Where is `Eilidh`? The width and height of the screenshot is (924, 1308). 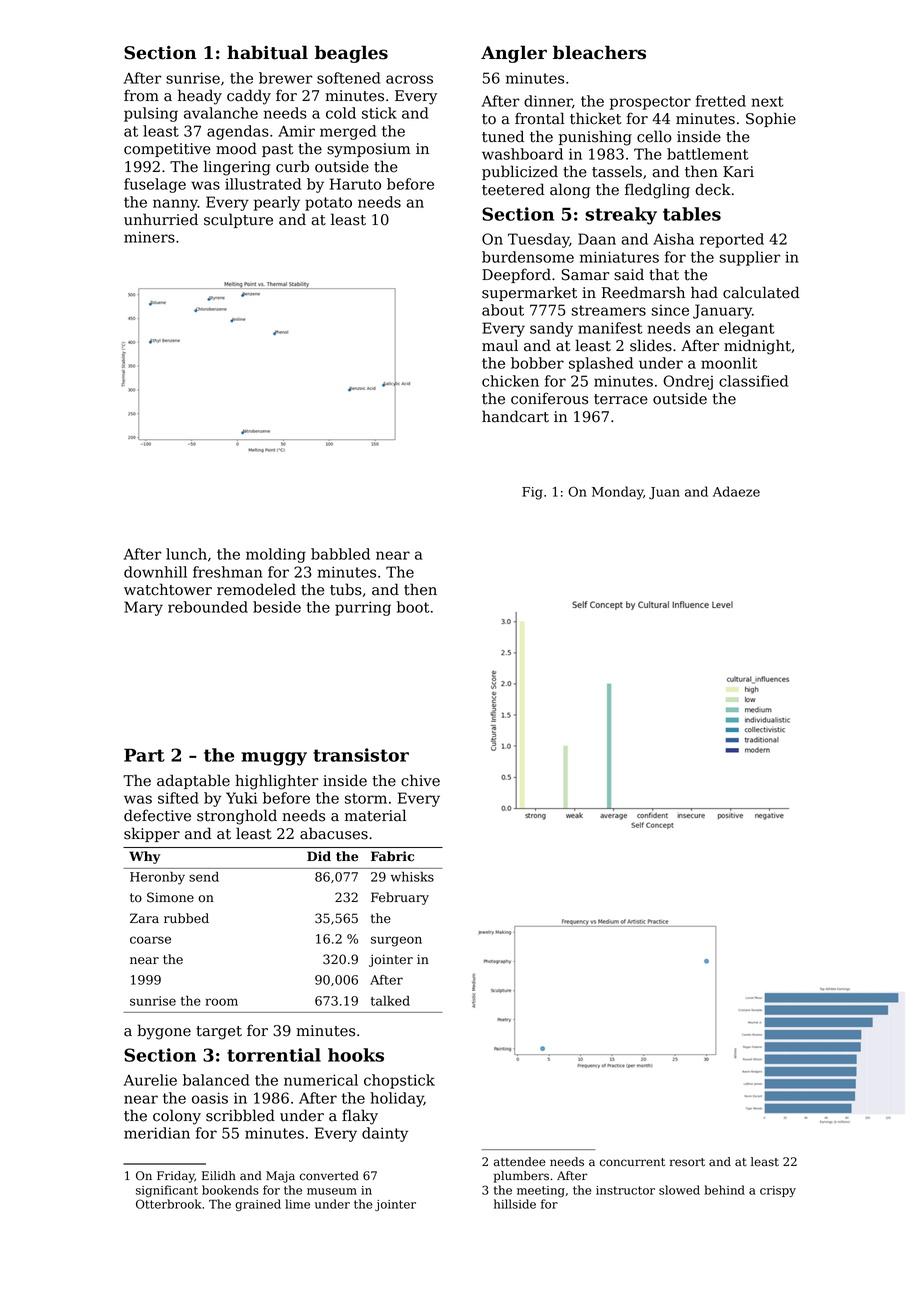 Eilidh is located at coordinates (219, 1175).
